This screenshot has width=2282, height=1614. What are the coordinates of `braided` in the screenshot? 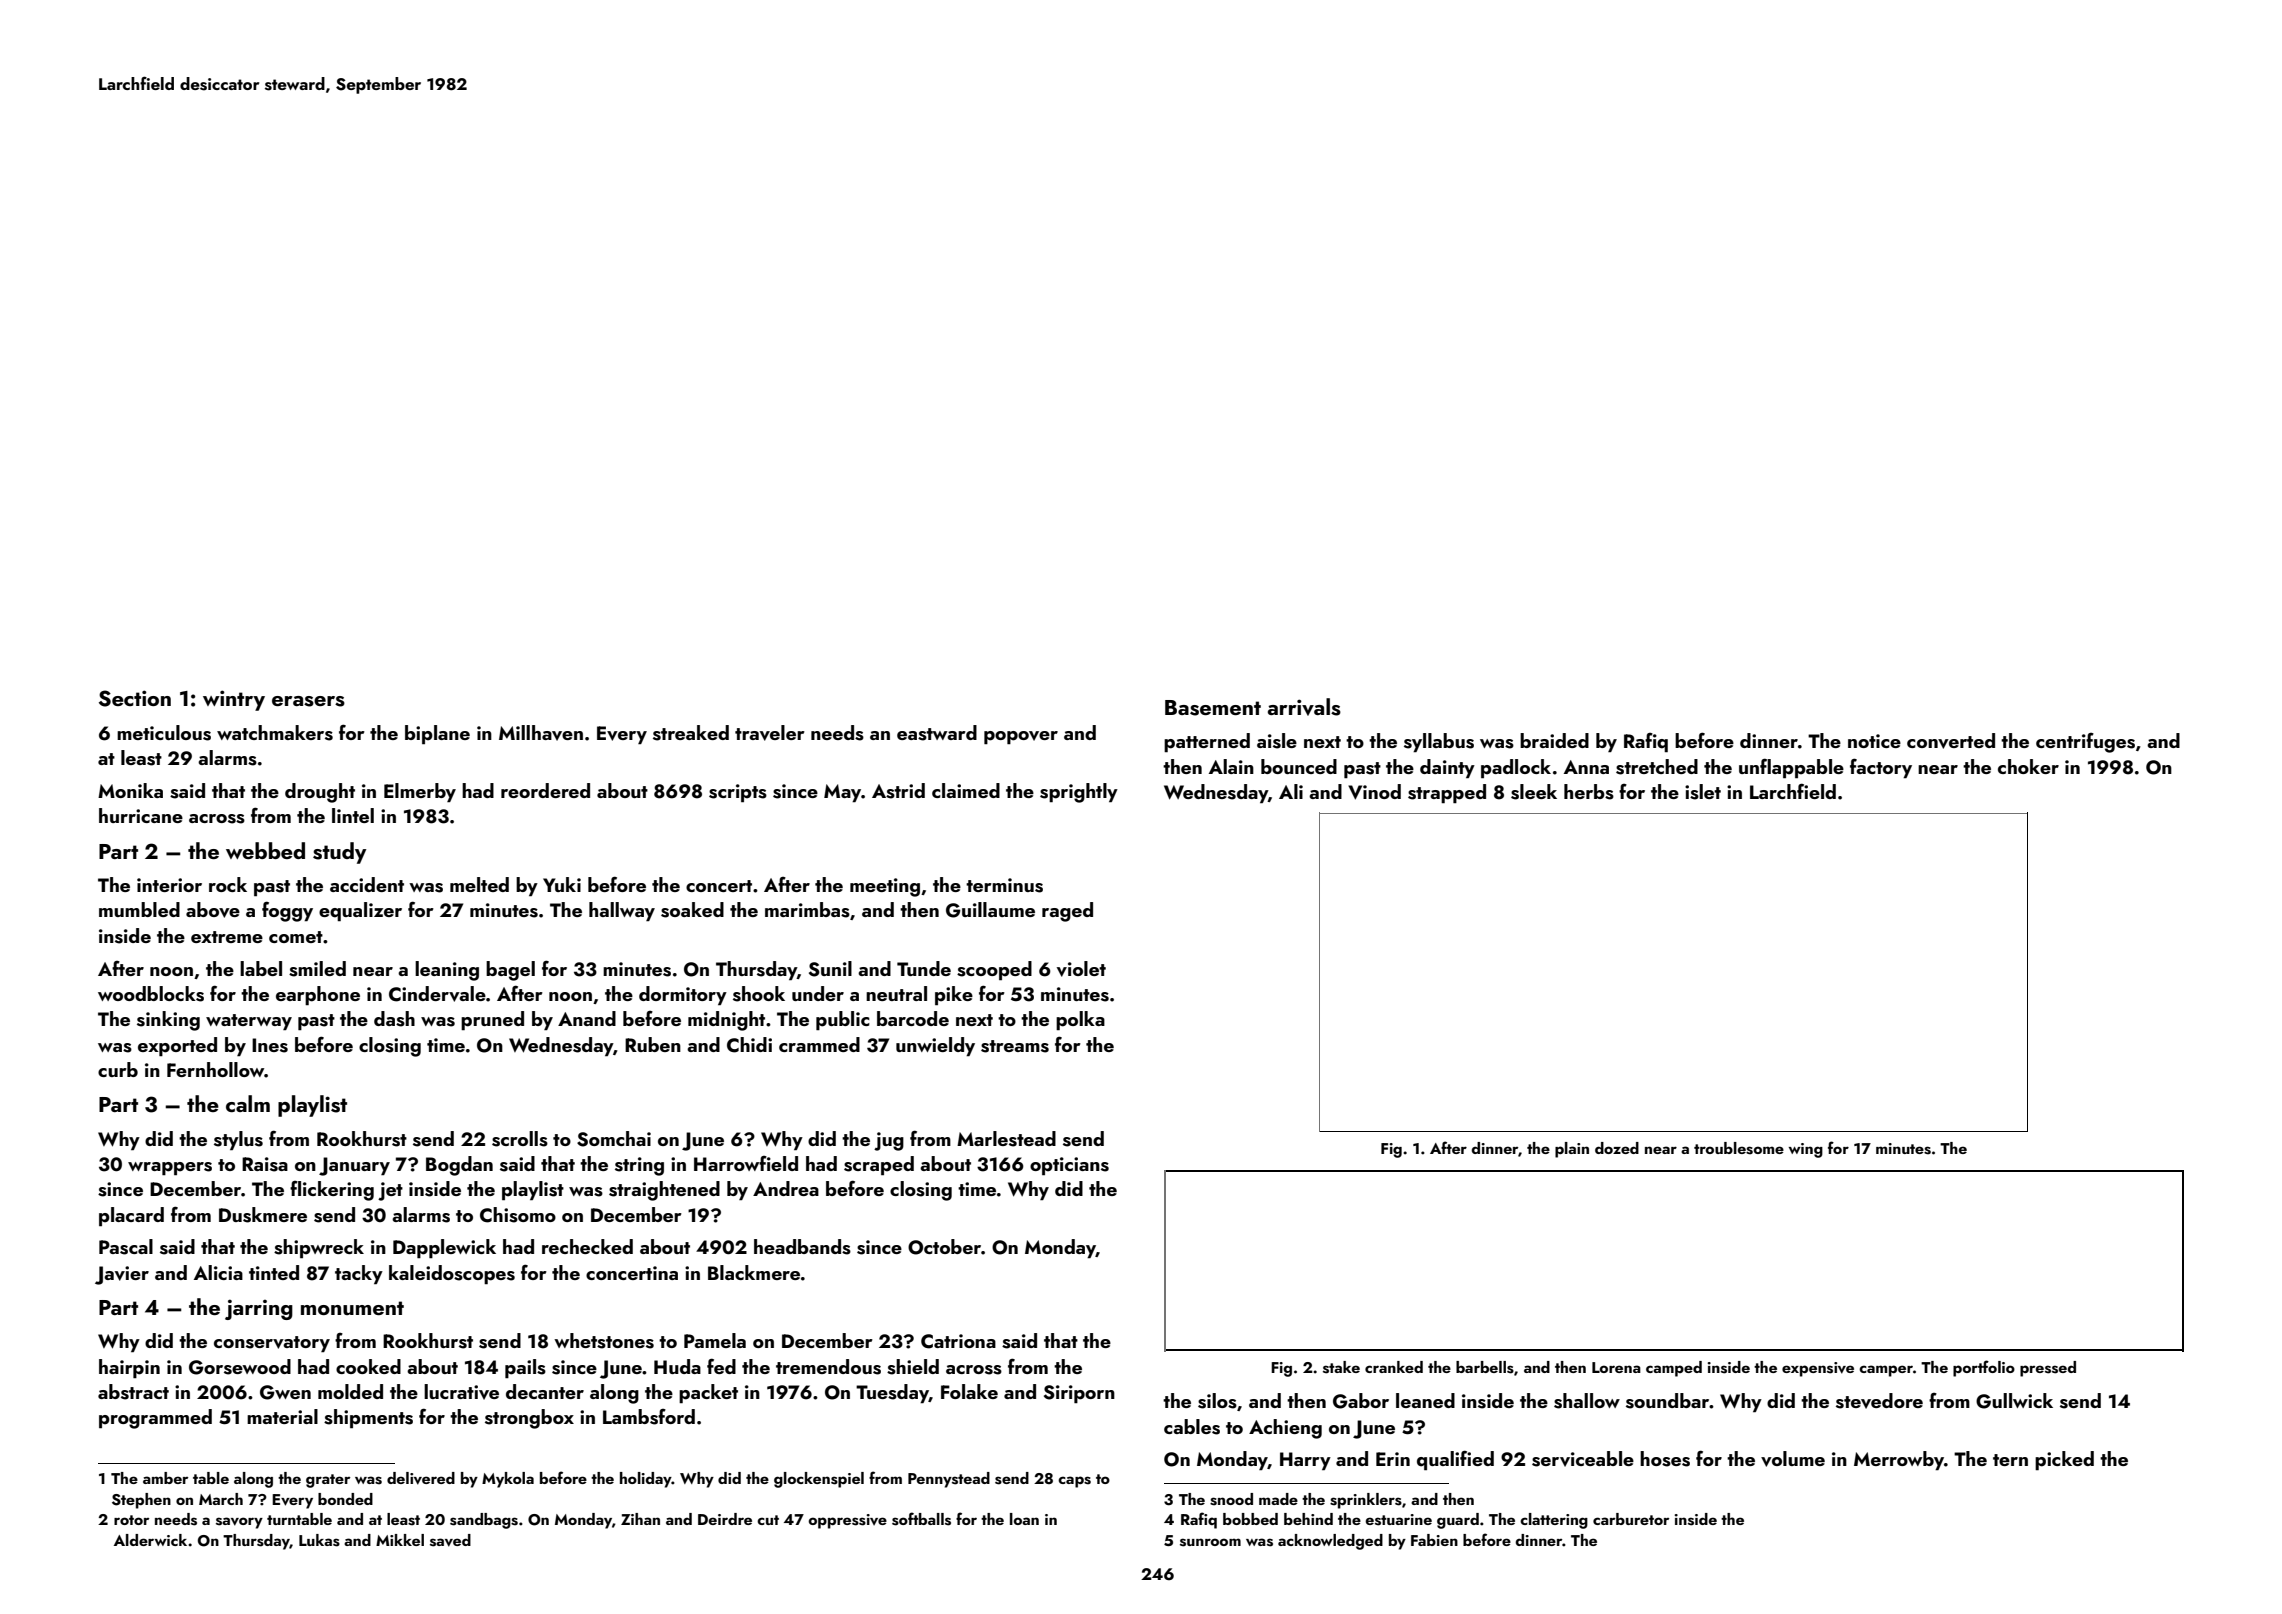 It's located at (1554, 740).
